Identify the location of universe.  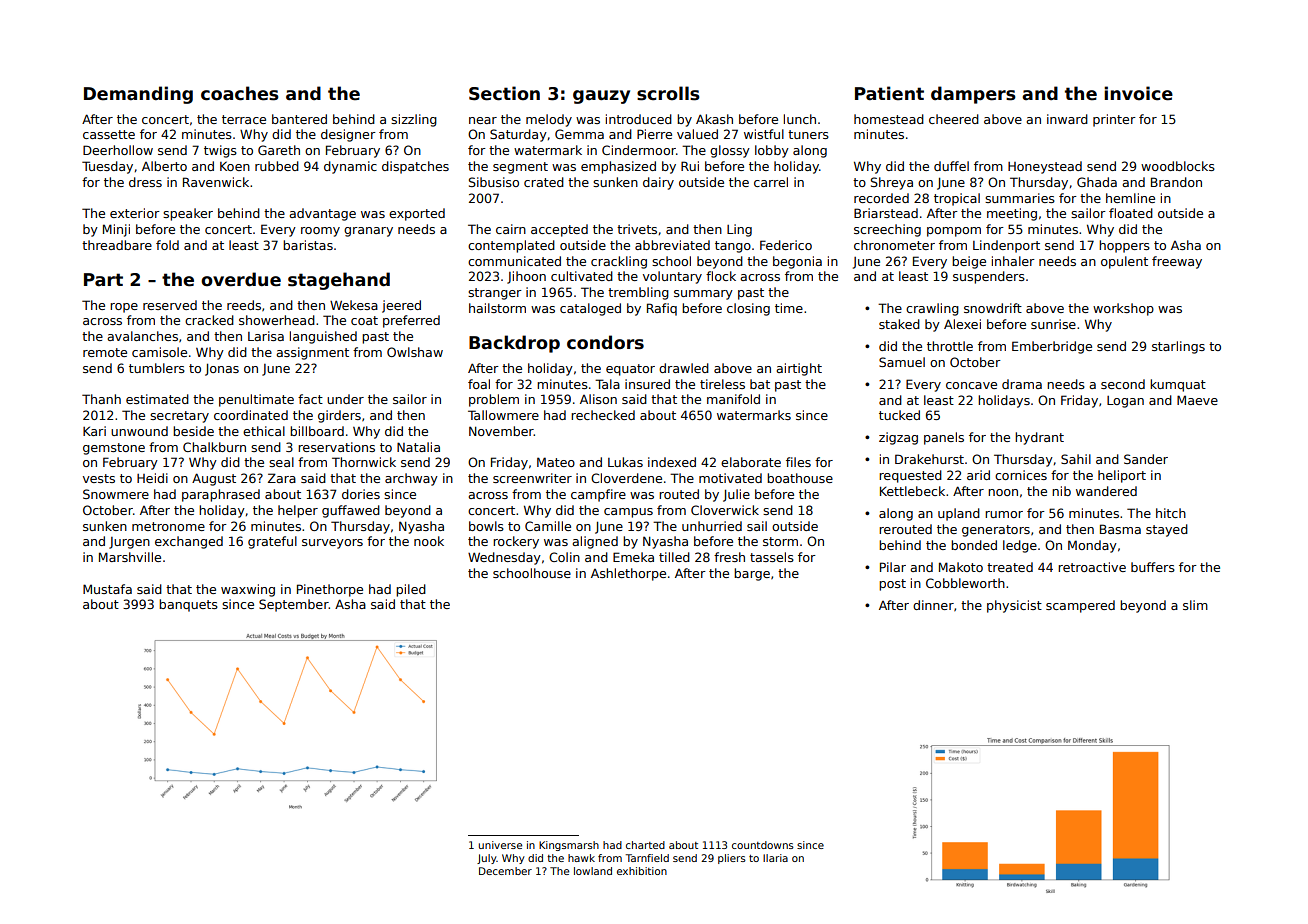
(500, 845).
